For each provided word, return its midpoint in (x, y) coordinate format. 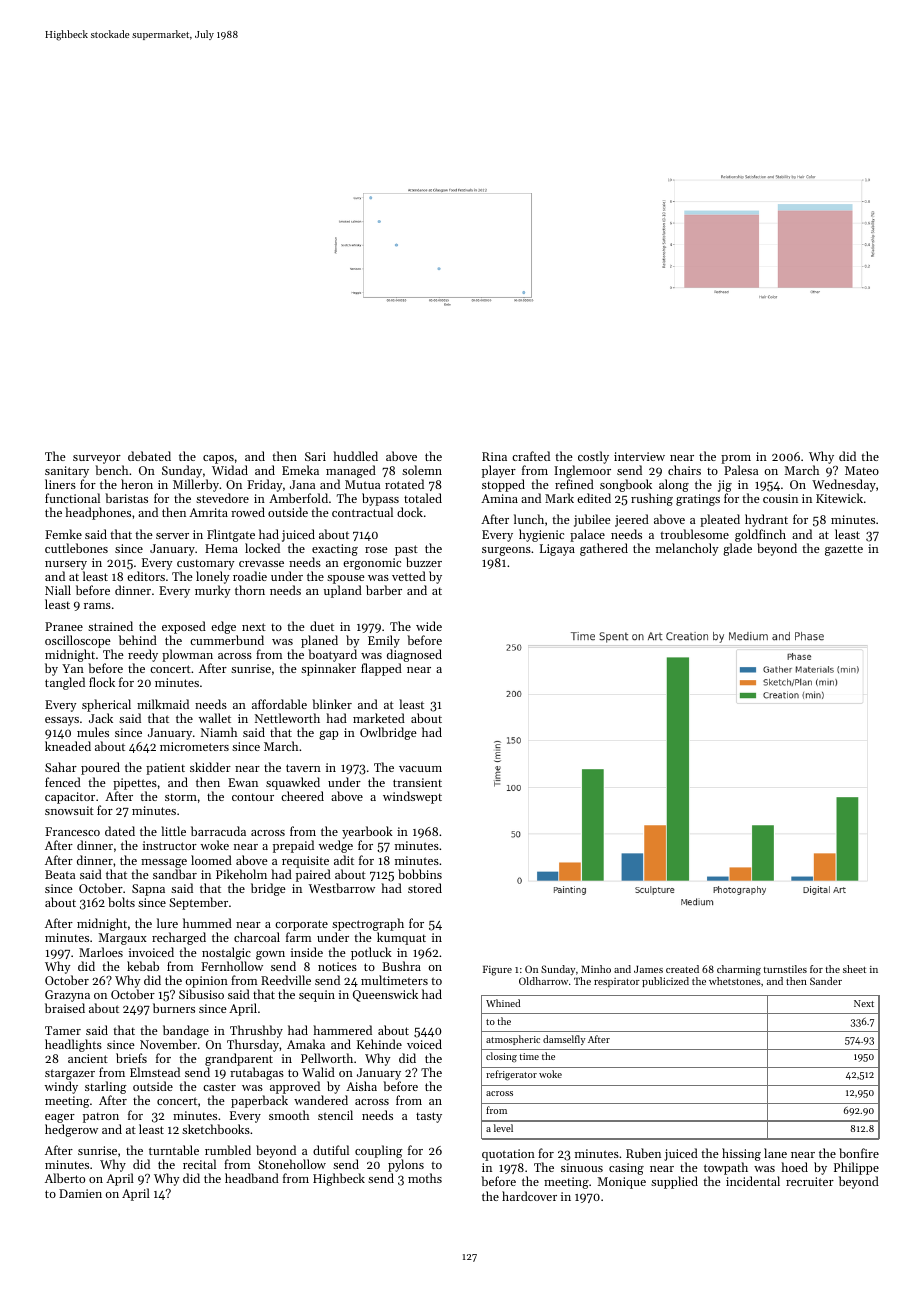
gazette (844, 550)
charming (739, 970)
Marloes (101, 952)
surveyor (97, 459)
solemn (422, 470)
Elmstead (155, 1072)
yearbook (367, 832)
